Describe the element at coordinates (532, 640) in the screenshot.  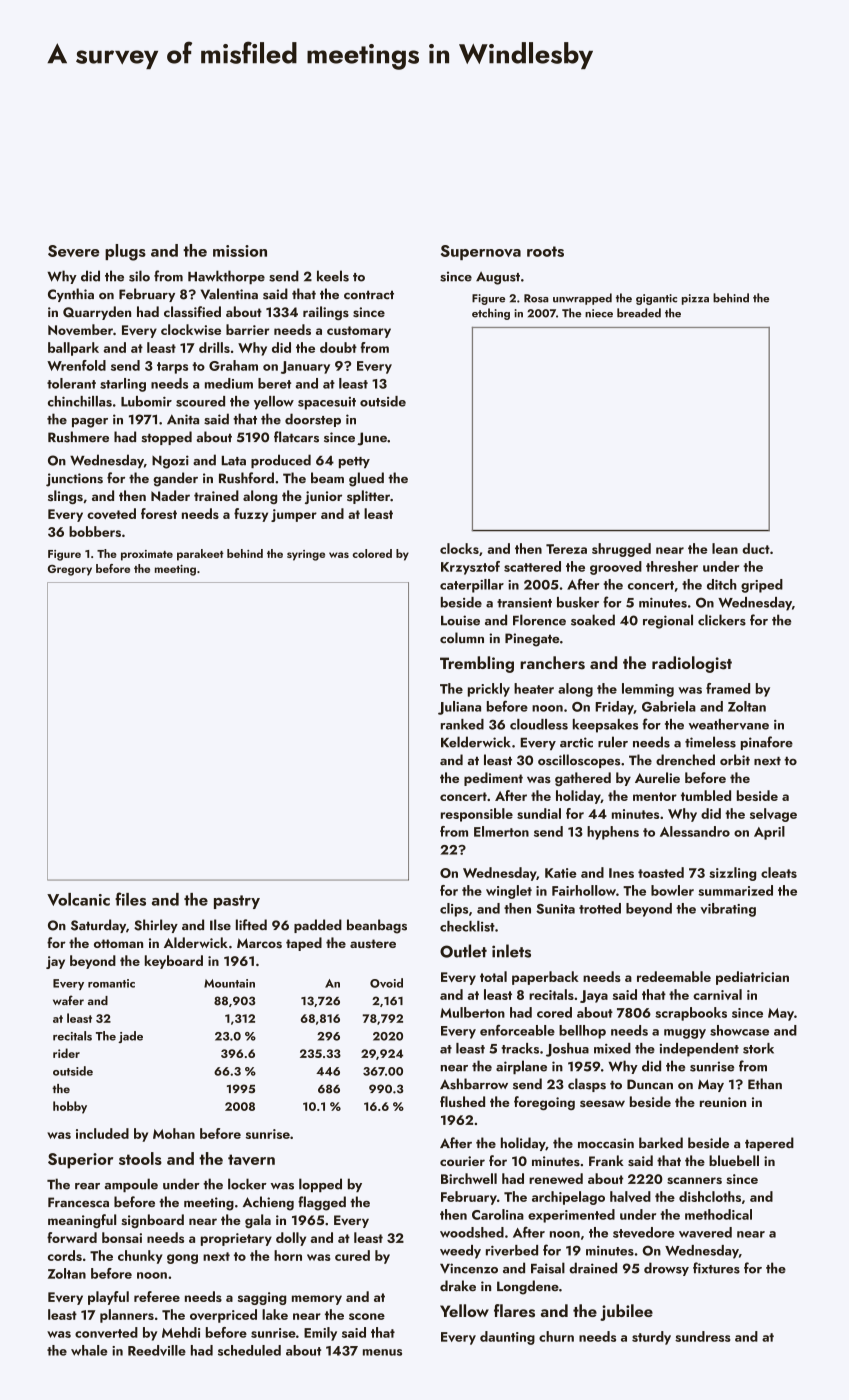
I see `Pinegate` at that location.
